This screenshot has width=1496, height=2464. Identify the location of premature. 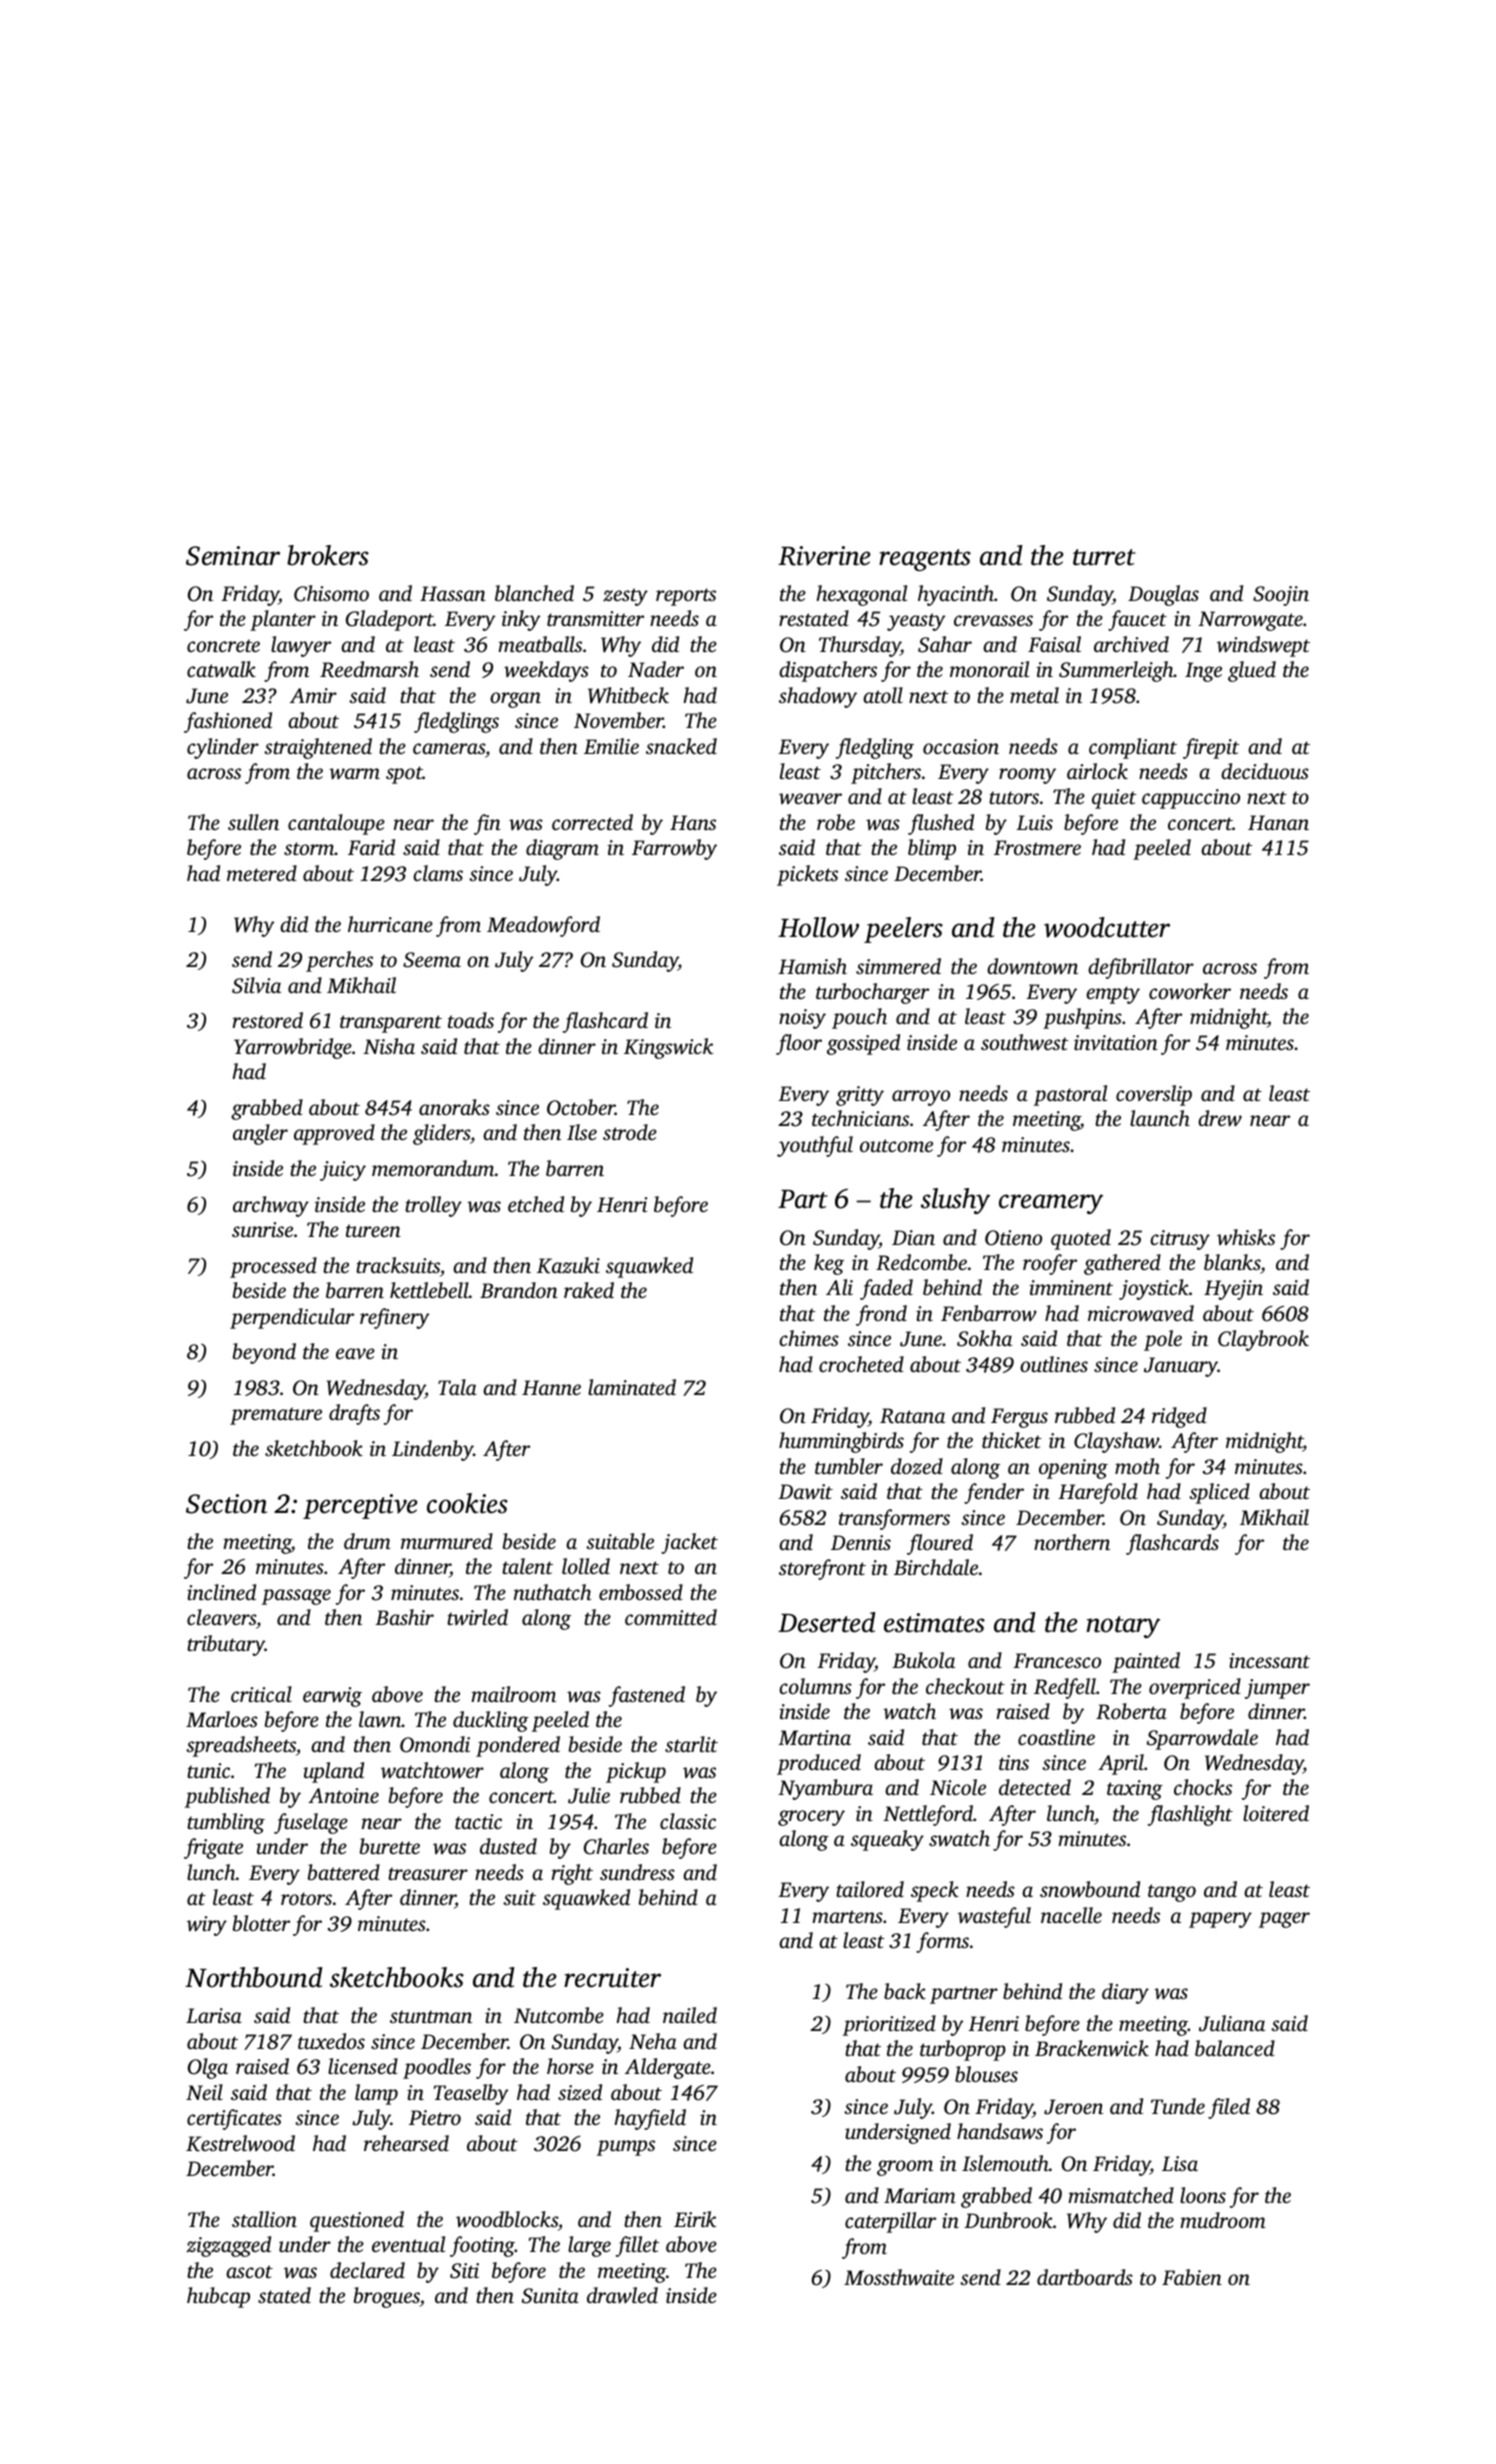
(276, 1416).
